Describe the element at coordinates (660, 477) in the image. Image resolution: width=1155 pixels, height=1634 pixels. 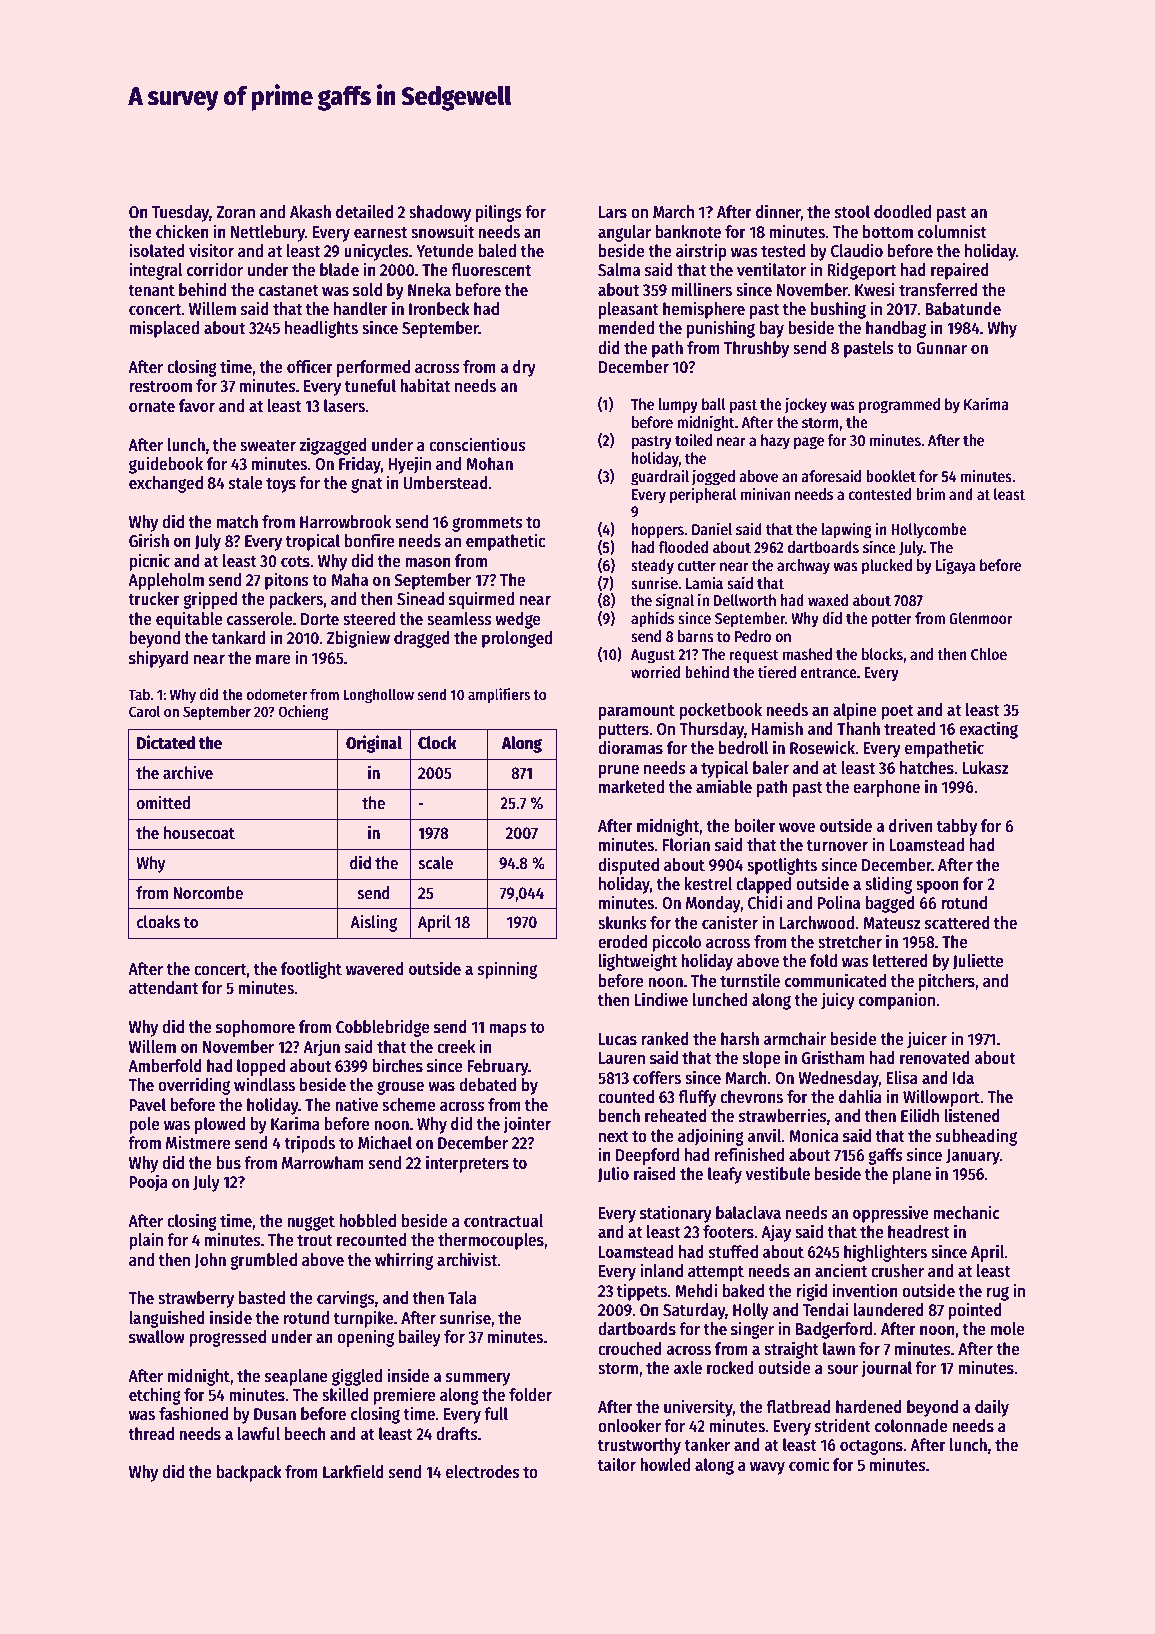
I see `guardrail` at that location.
